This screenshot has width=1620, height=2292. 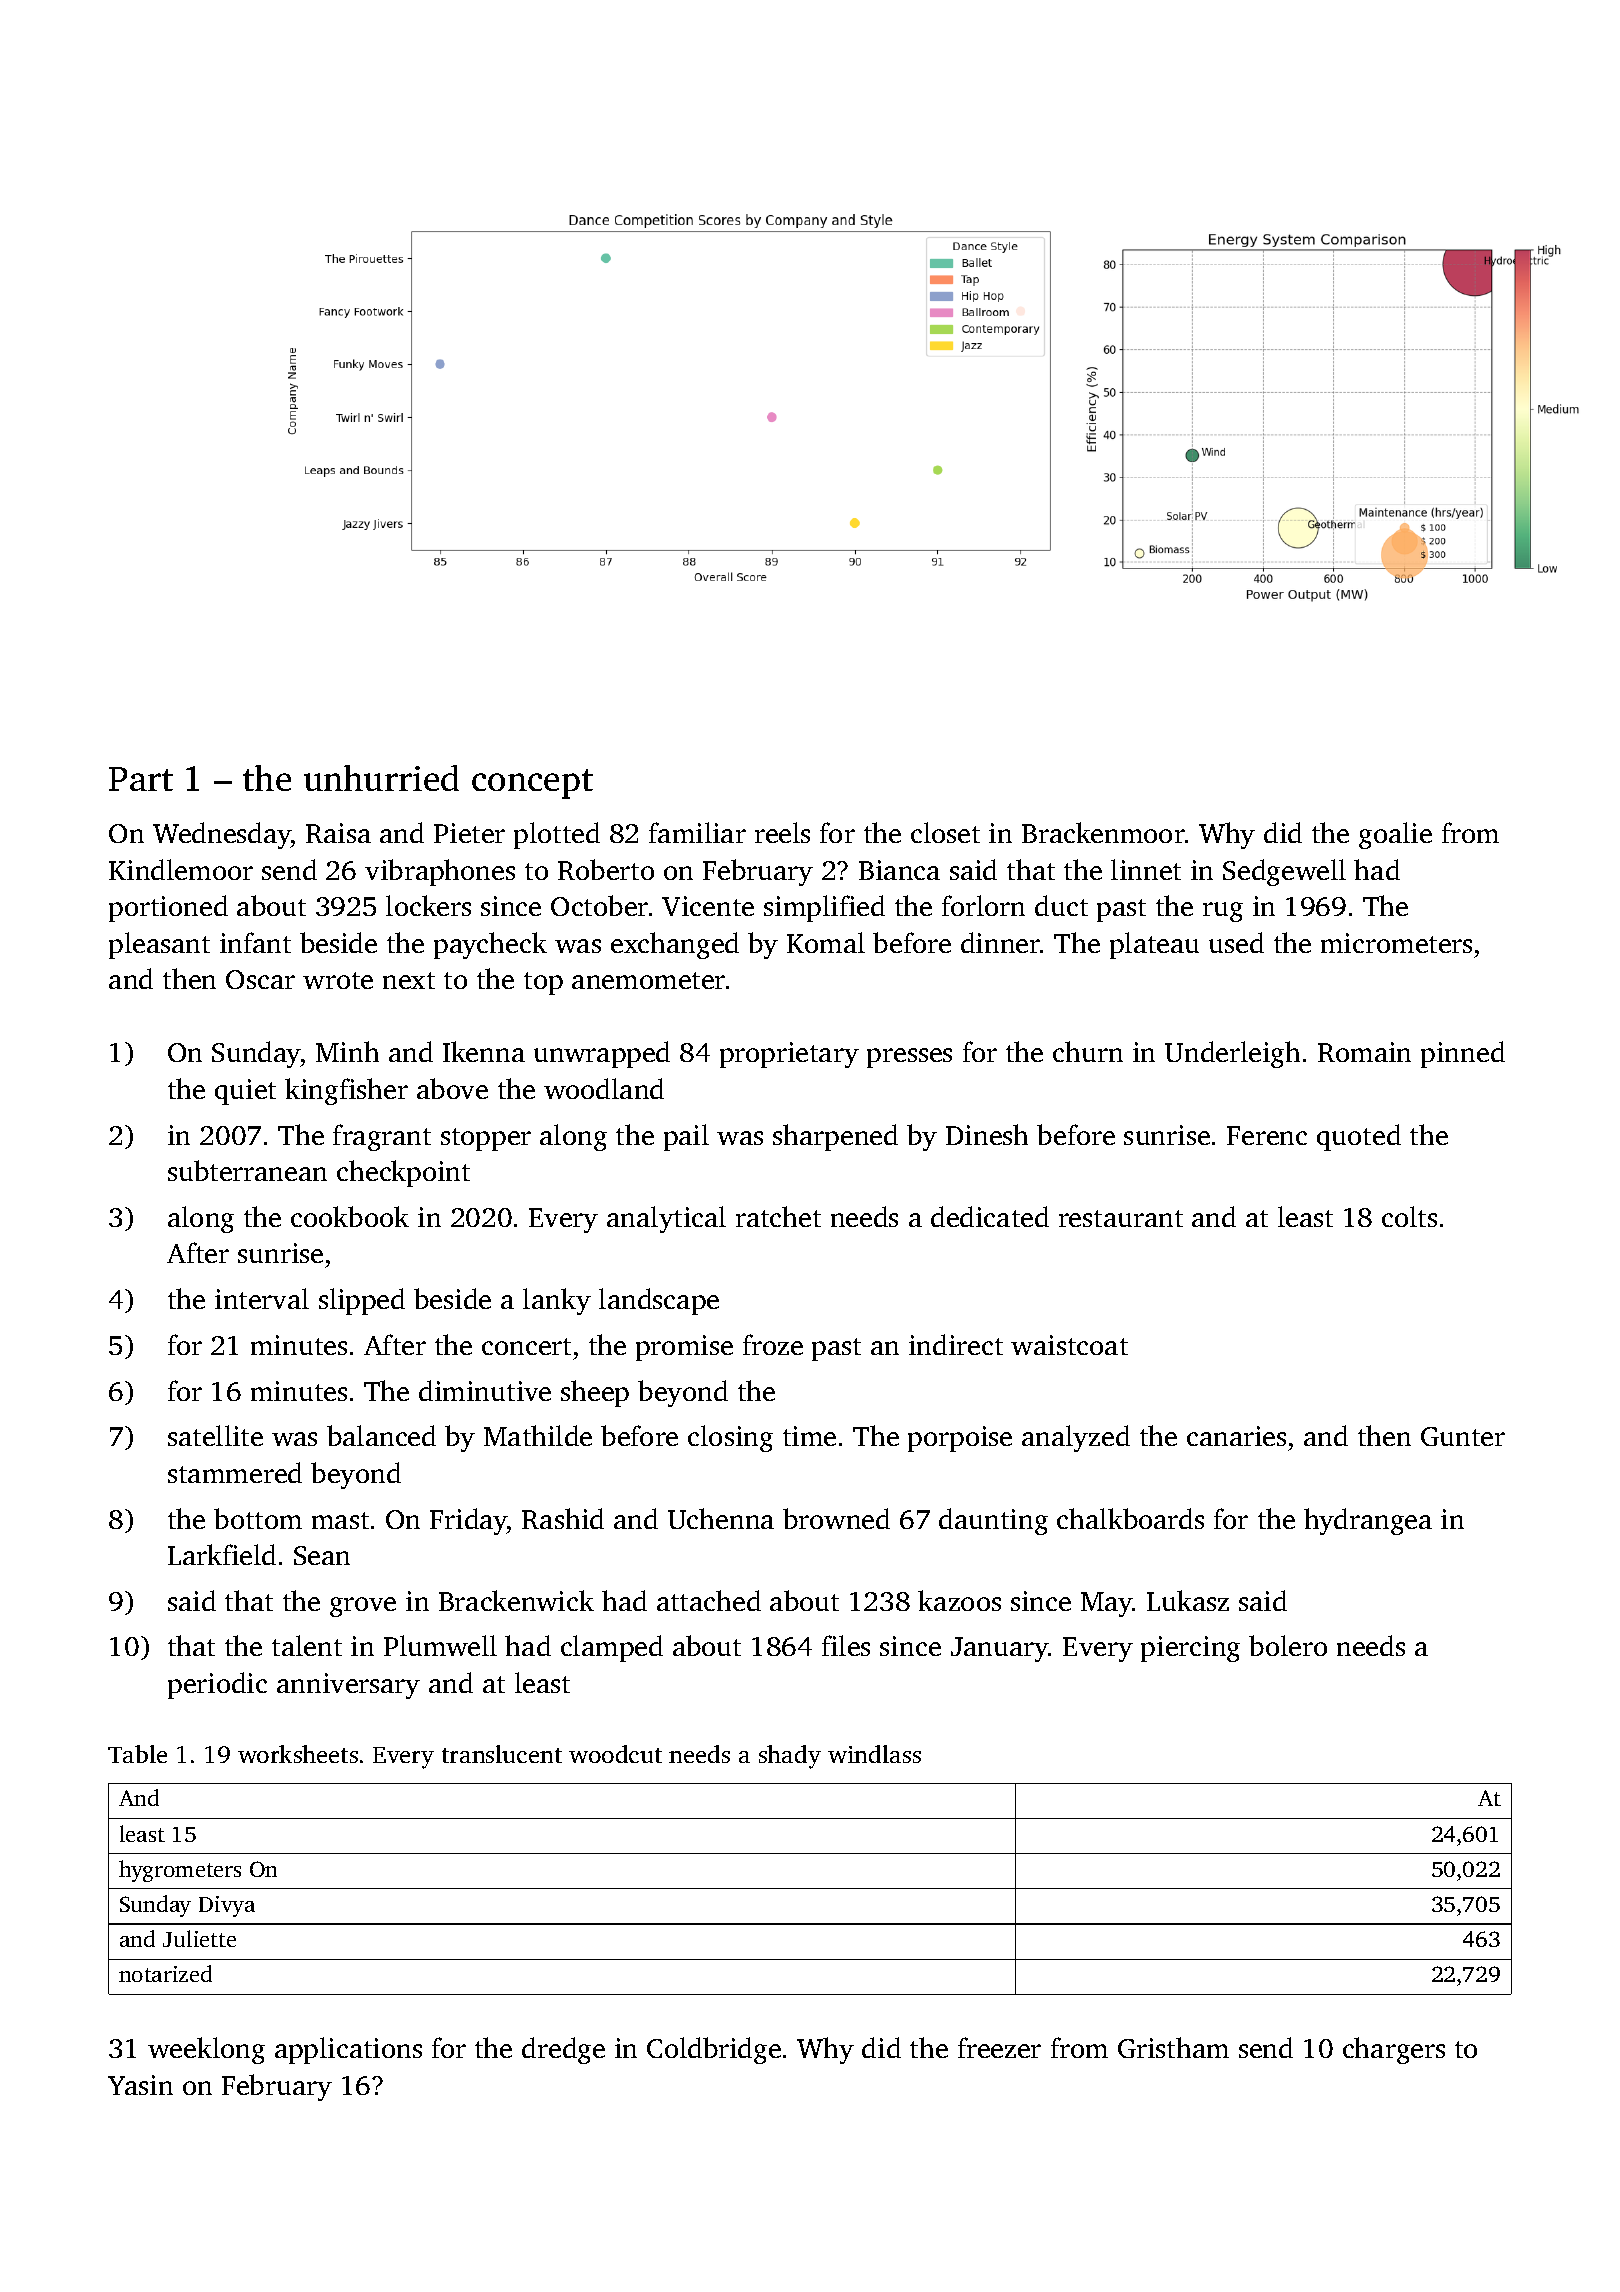 What do you see at coordinates (945, 832) in the screenshot?
I see `closet` at bounding box center [945, 832].
